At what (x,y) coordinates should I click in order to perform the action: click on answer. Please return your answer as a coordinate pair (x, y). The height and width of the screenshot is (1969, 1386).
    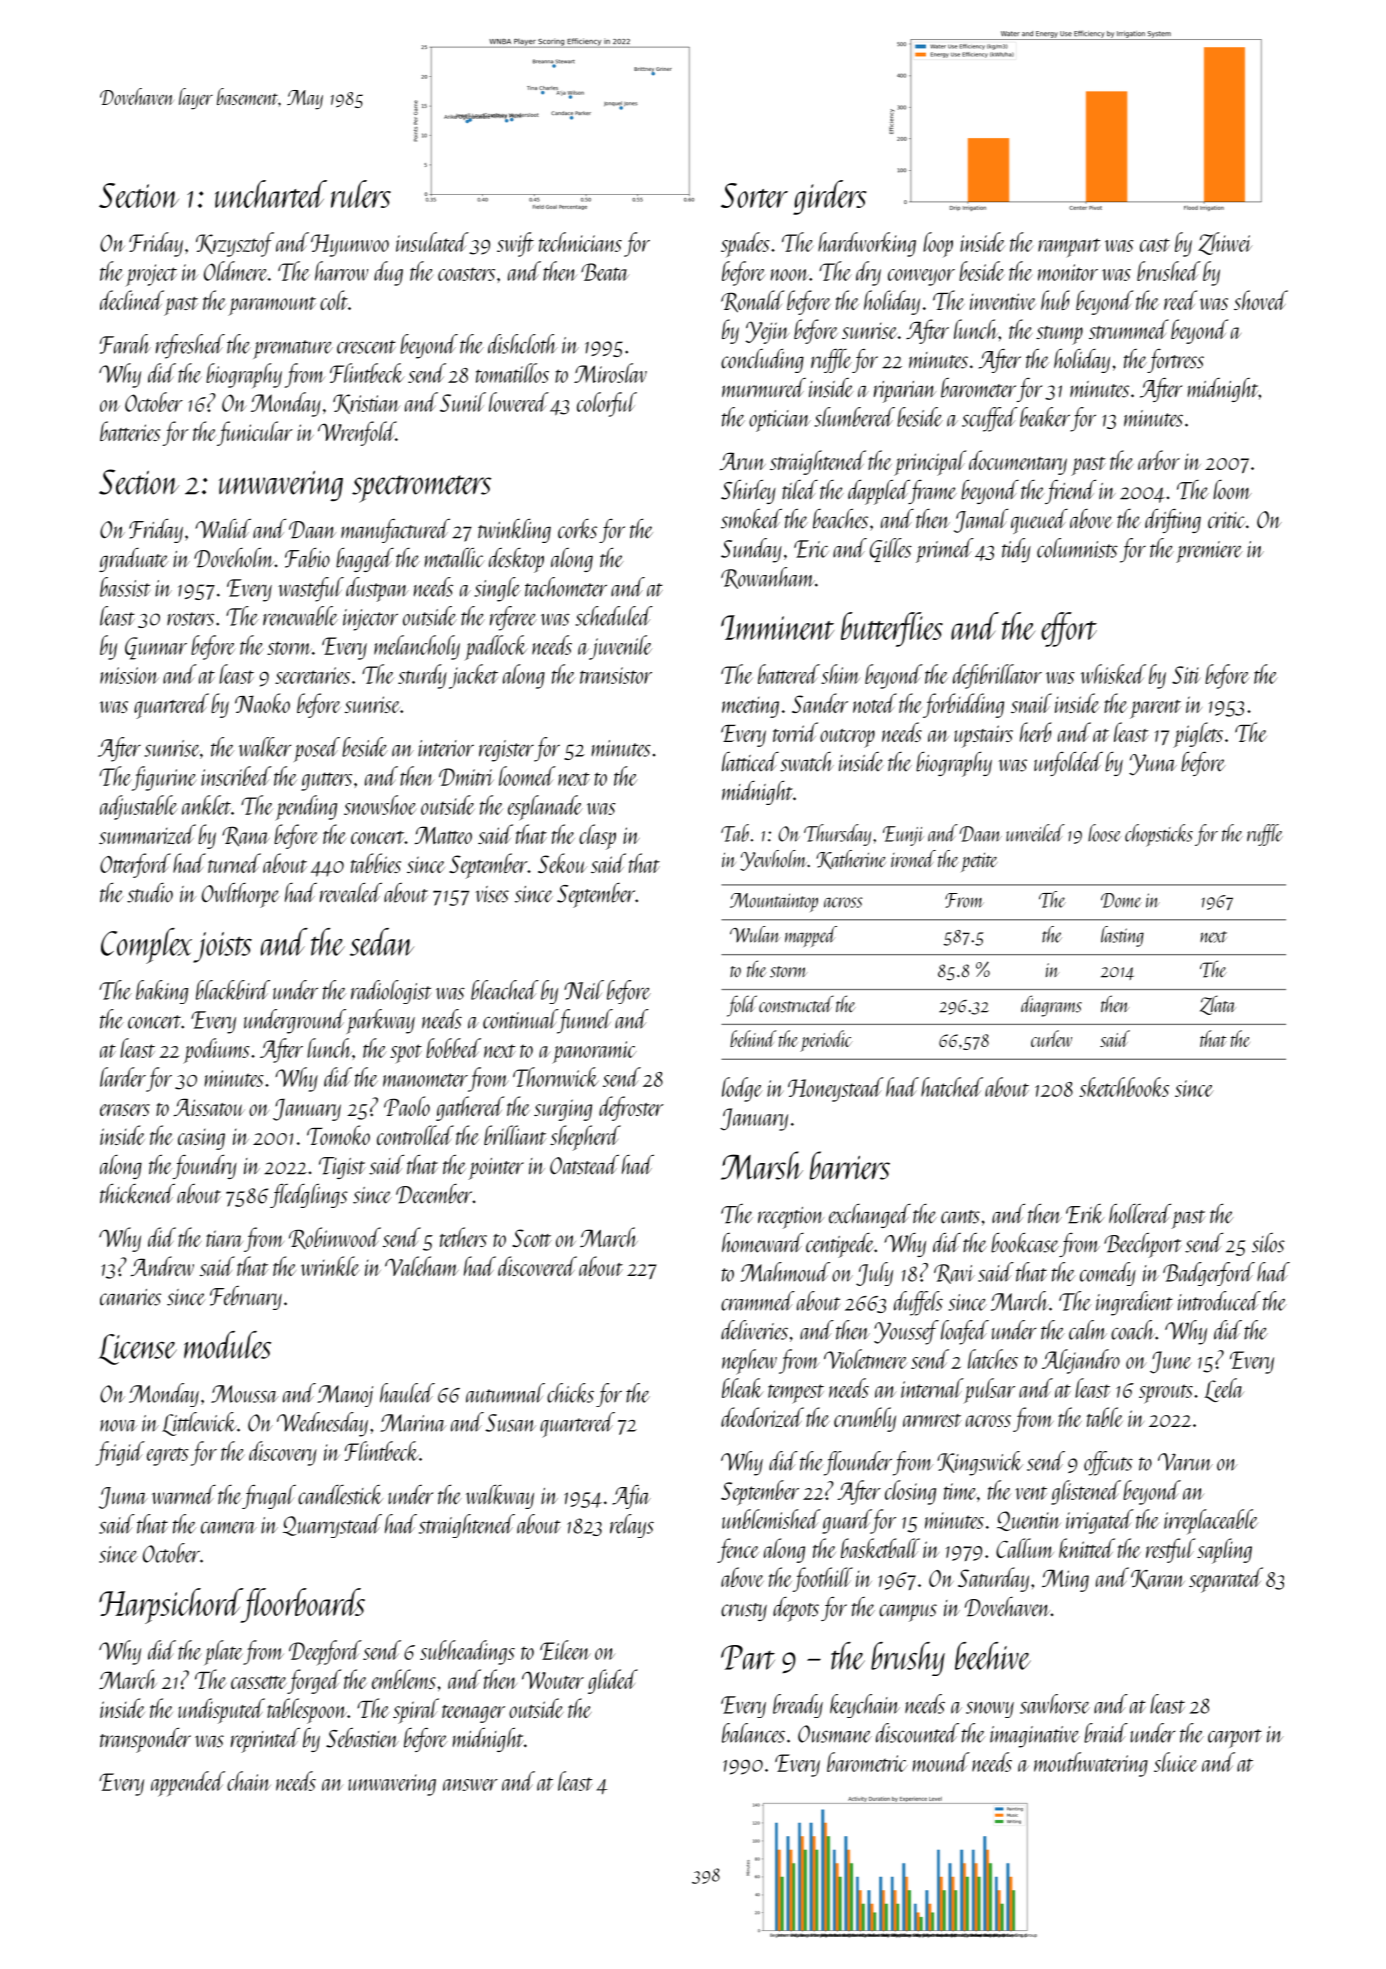
    Looking at the image, I should click on (470, 1785).
